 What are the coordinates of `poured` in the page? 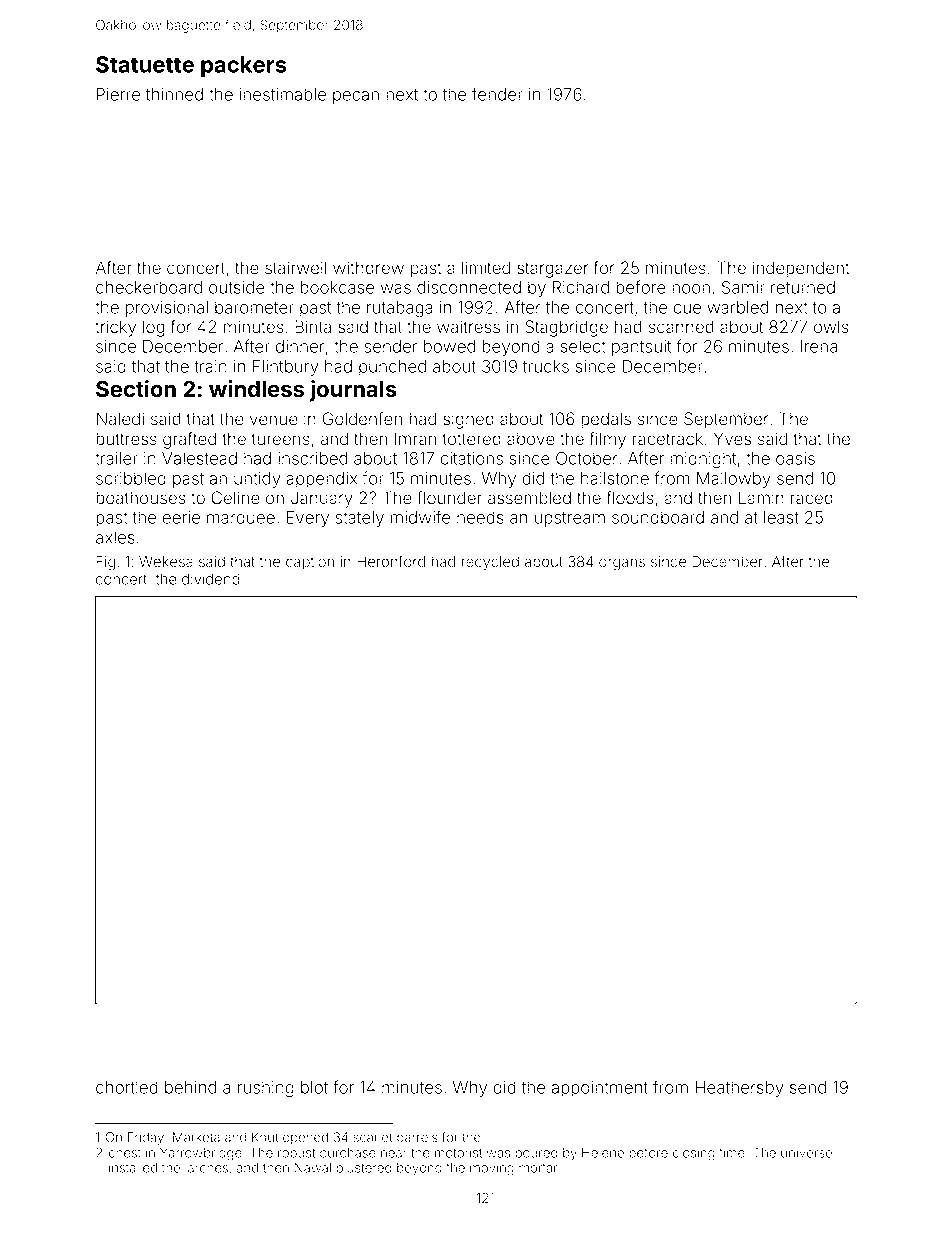 It's located at (536, 1154).
